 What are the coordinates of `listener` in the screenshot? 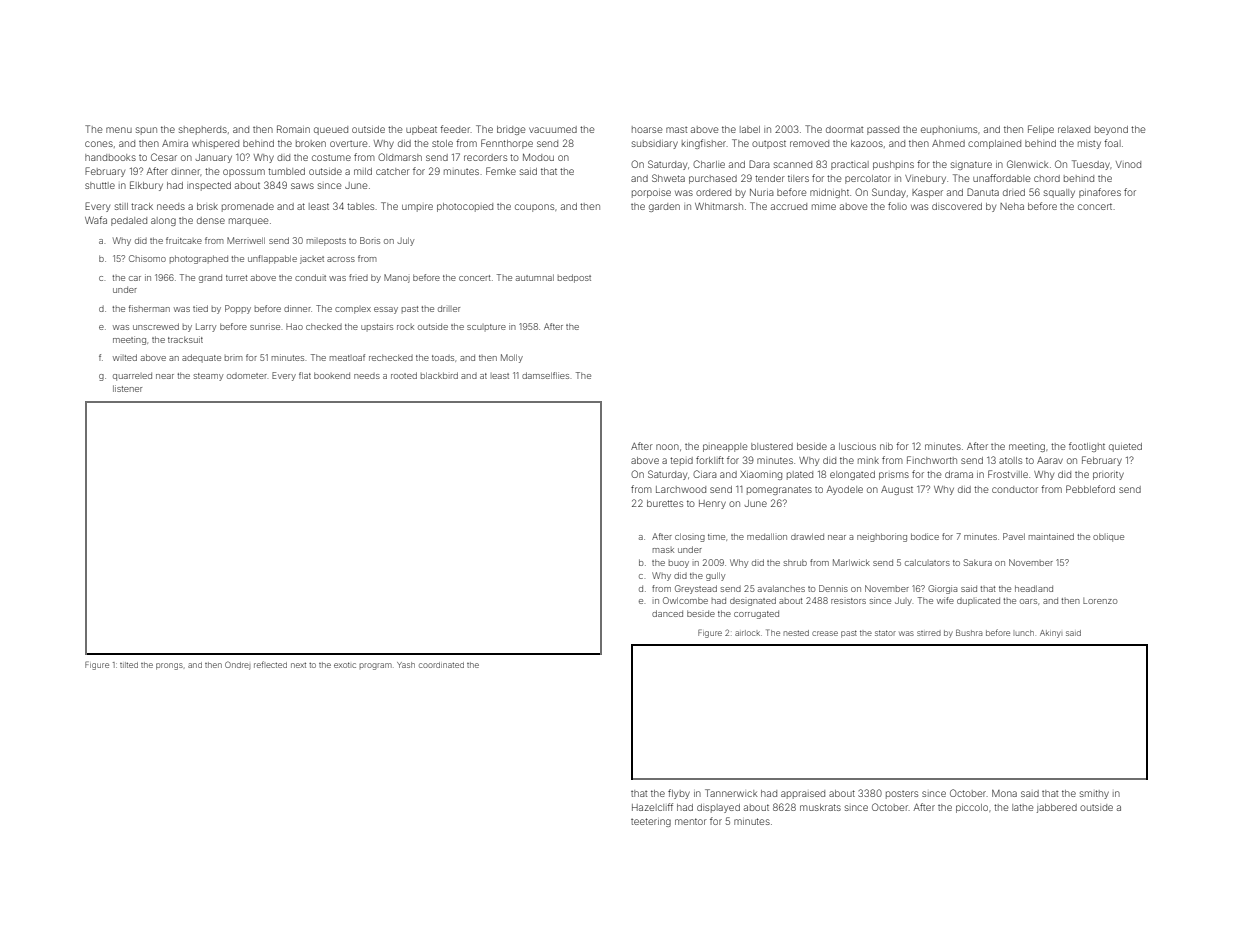 It's located at (127, 388).
